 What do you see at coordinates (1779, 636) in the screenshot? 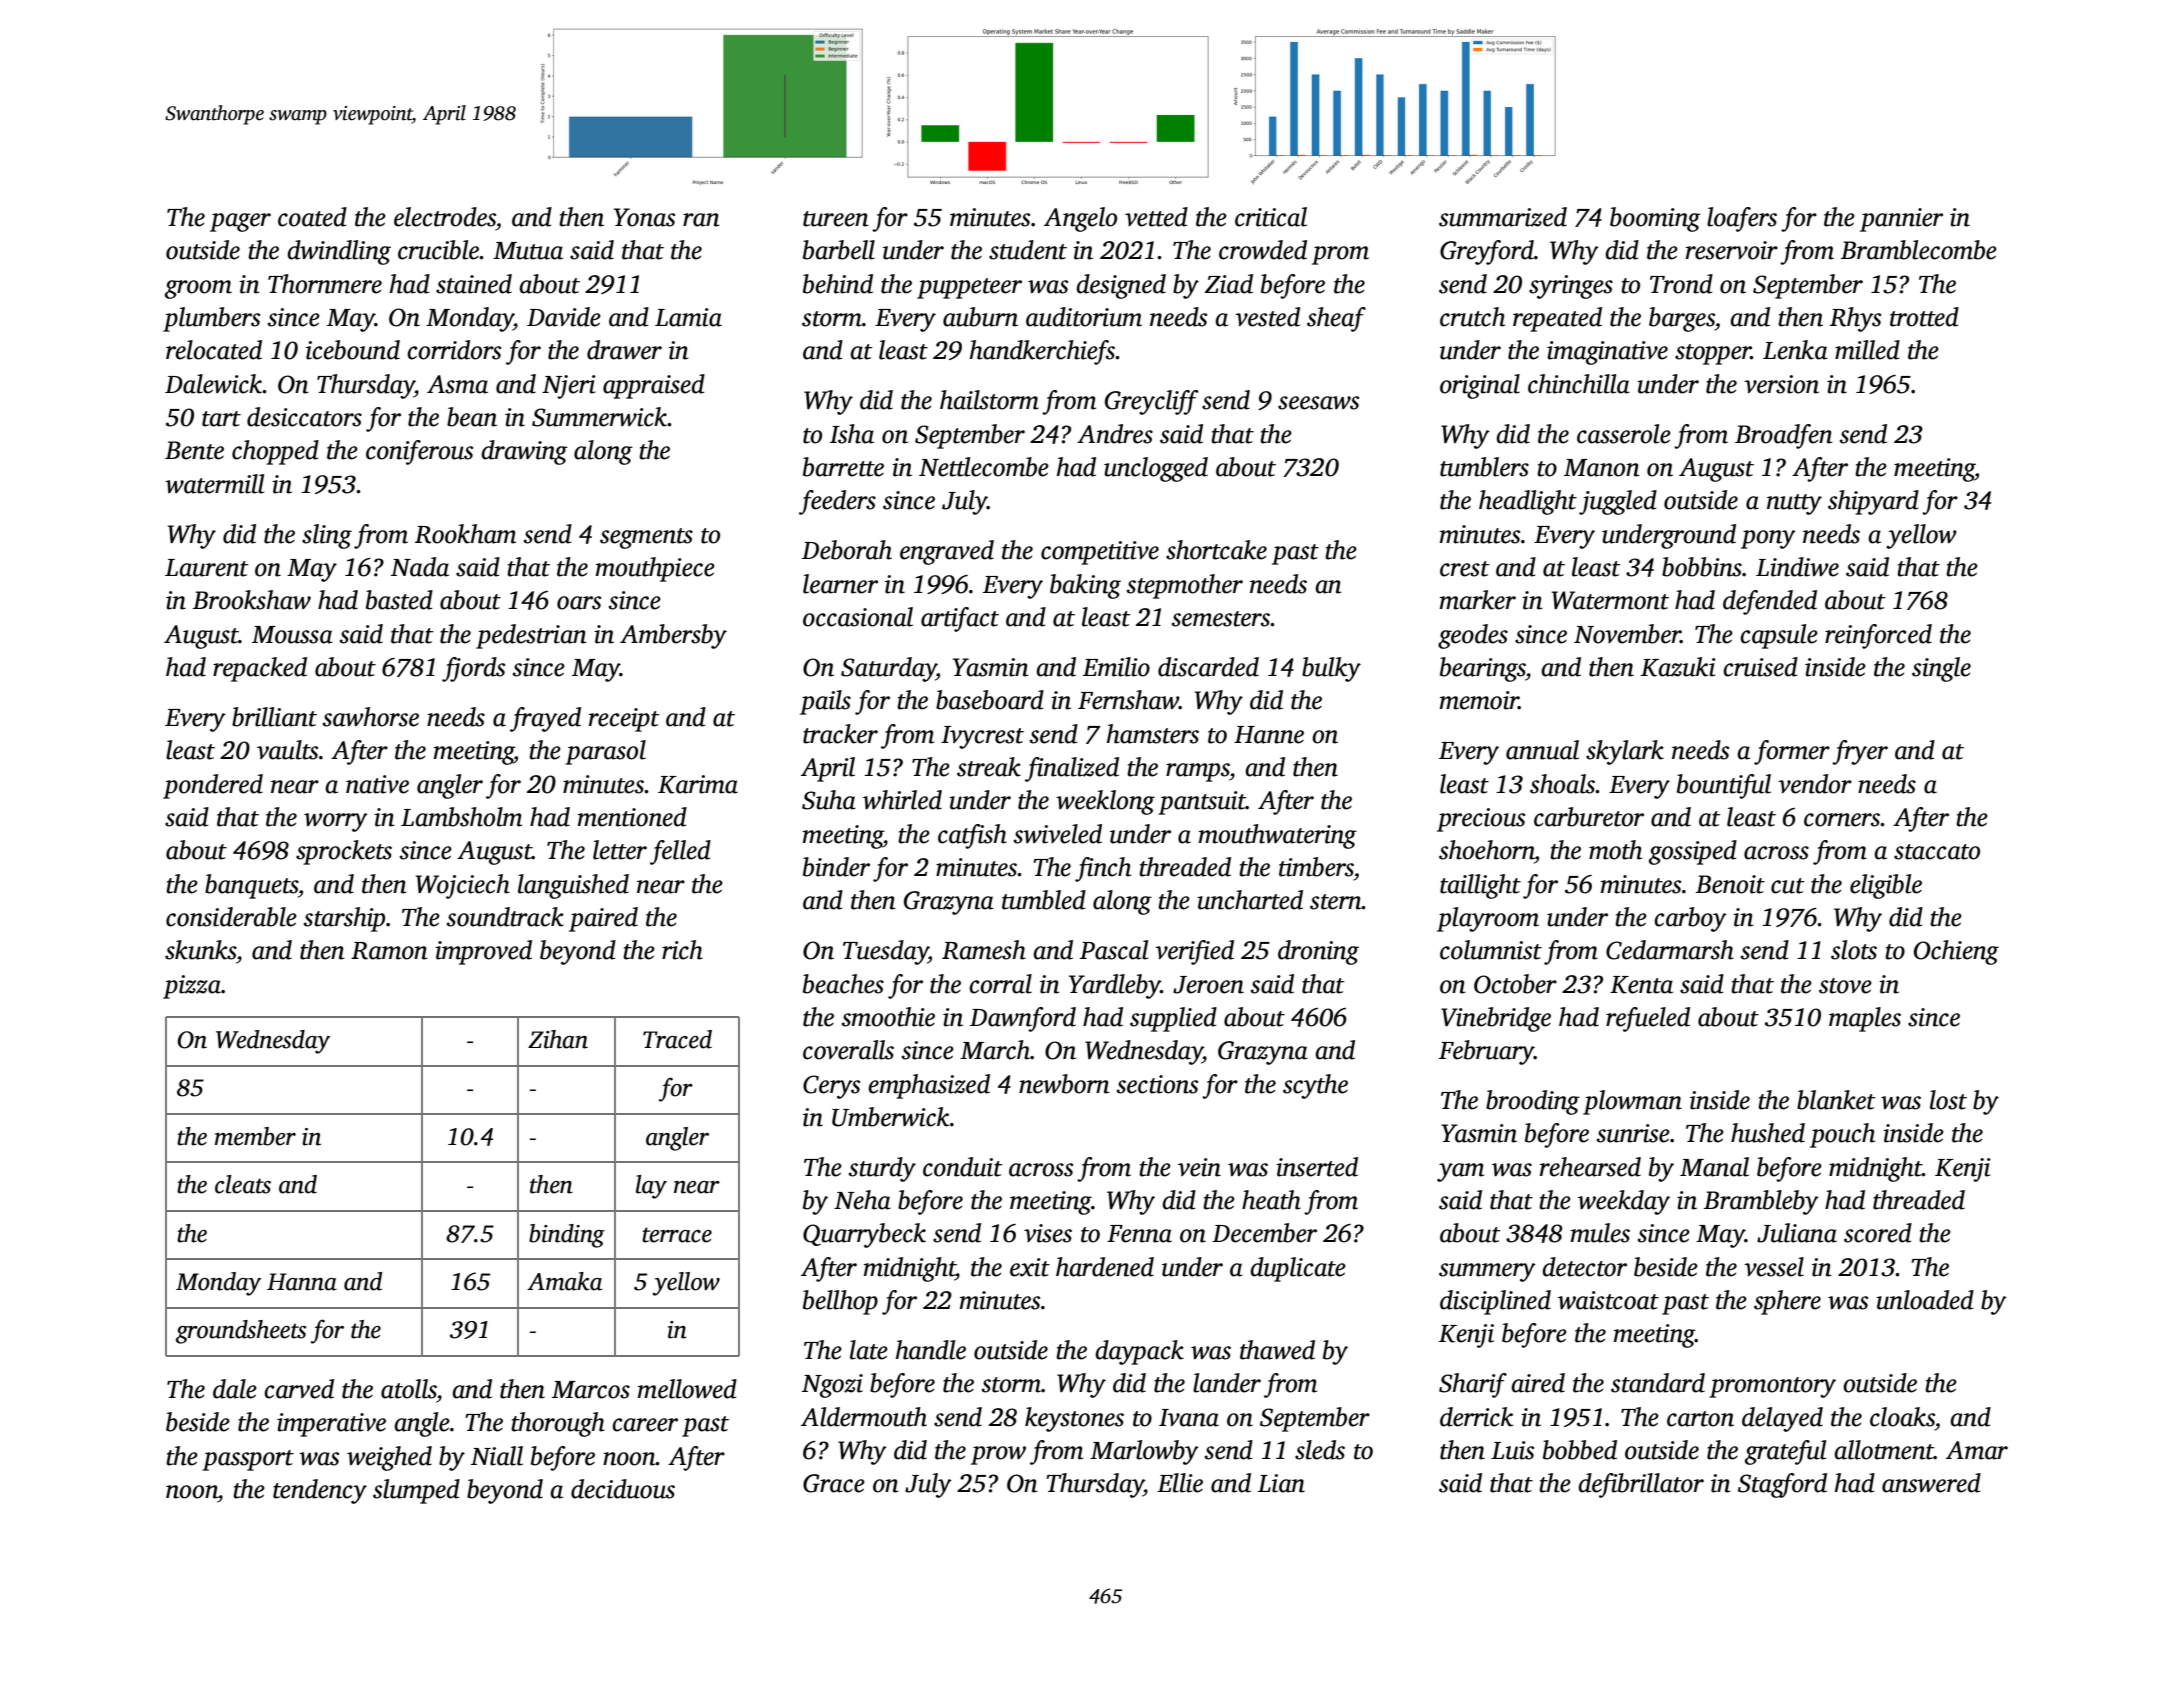
I see `capsule` at bounding box center [1779, 636].
